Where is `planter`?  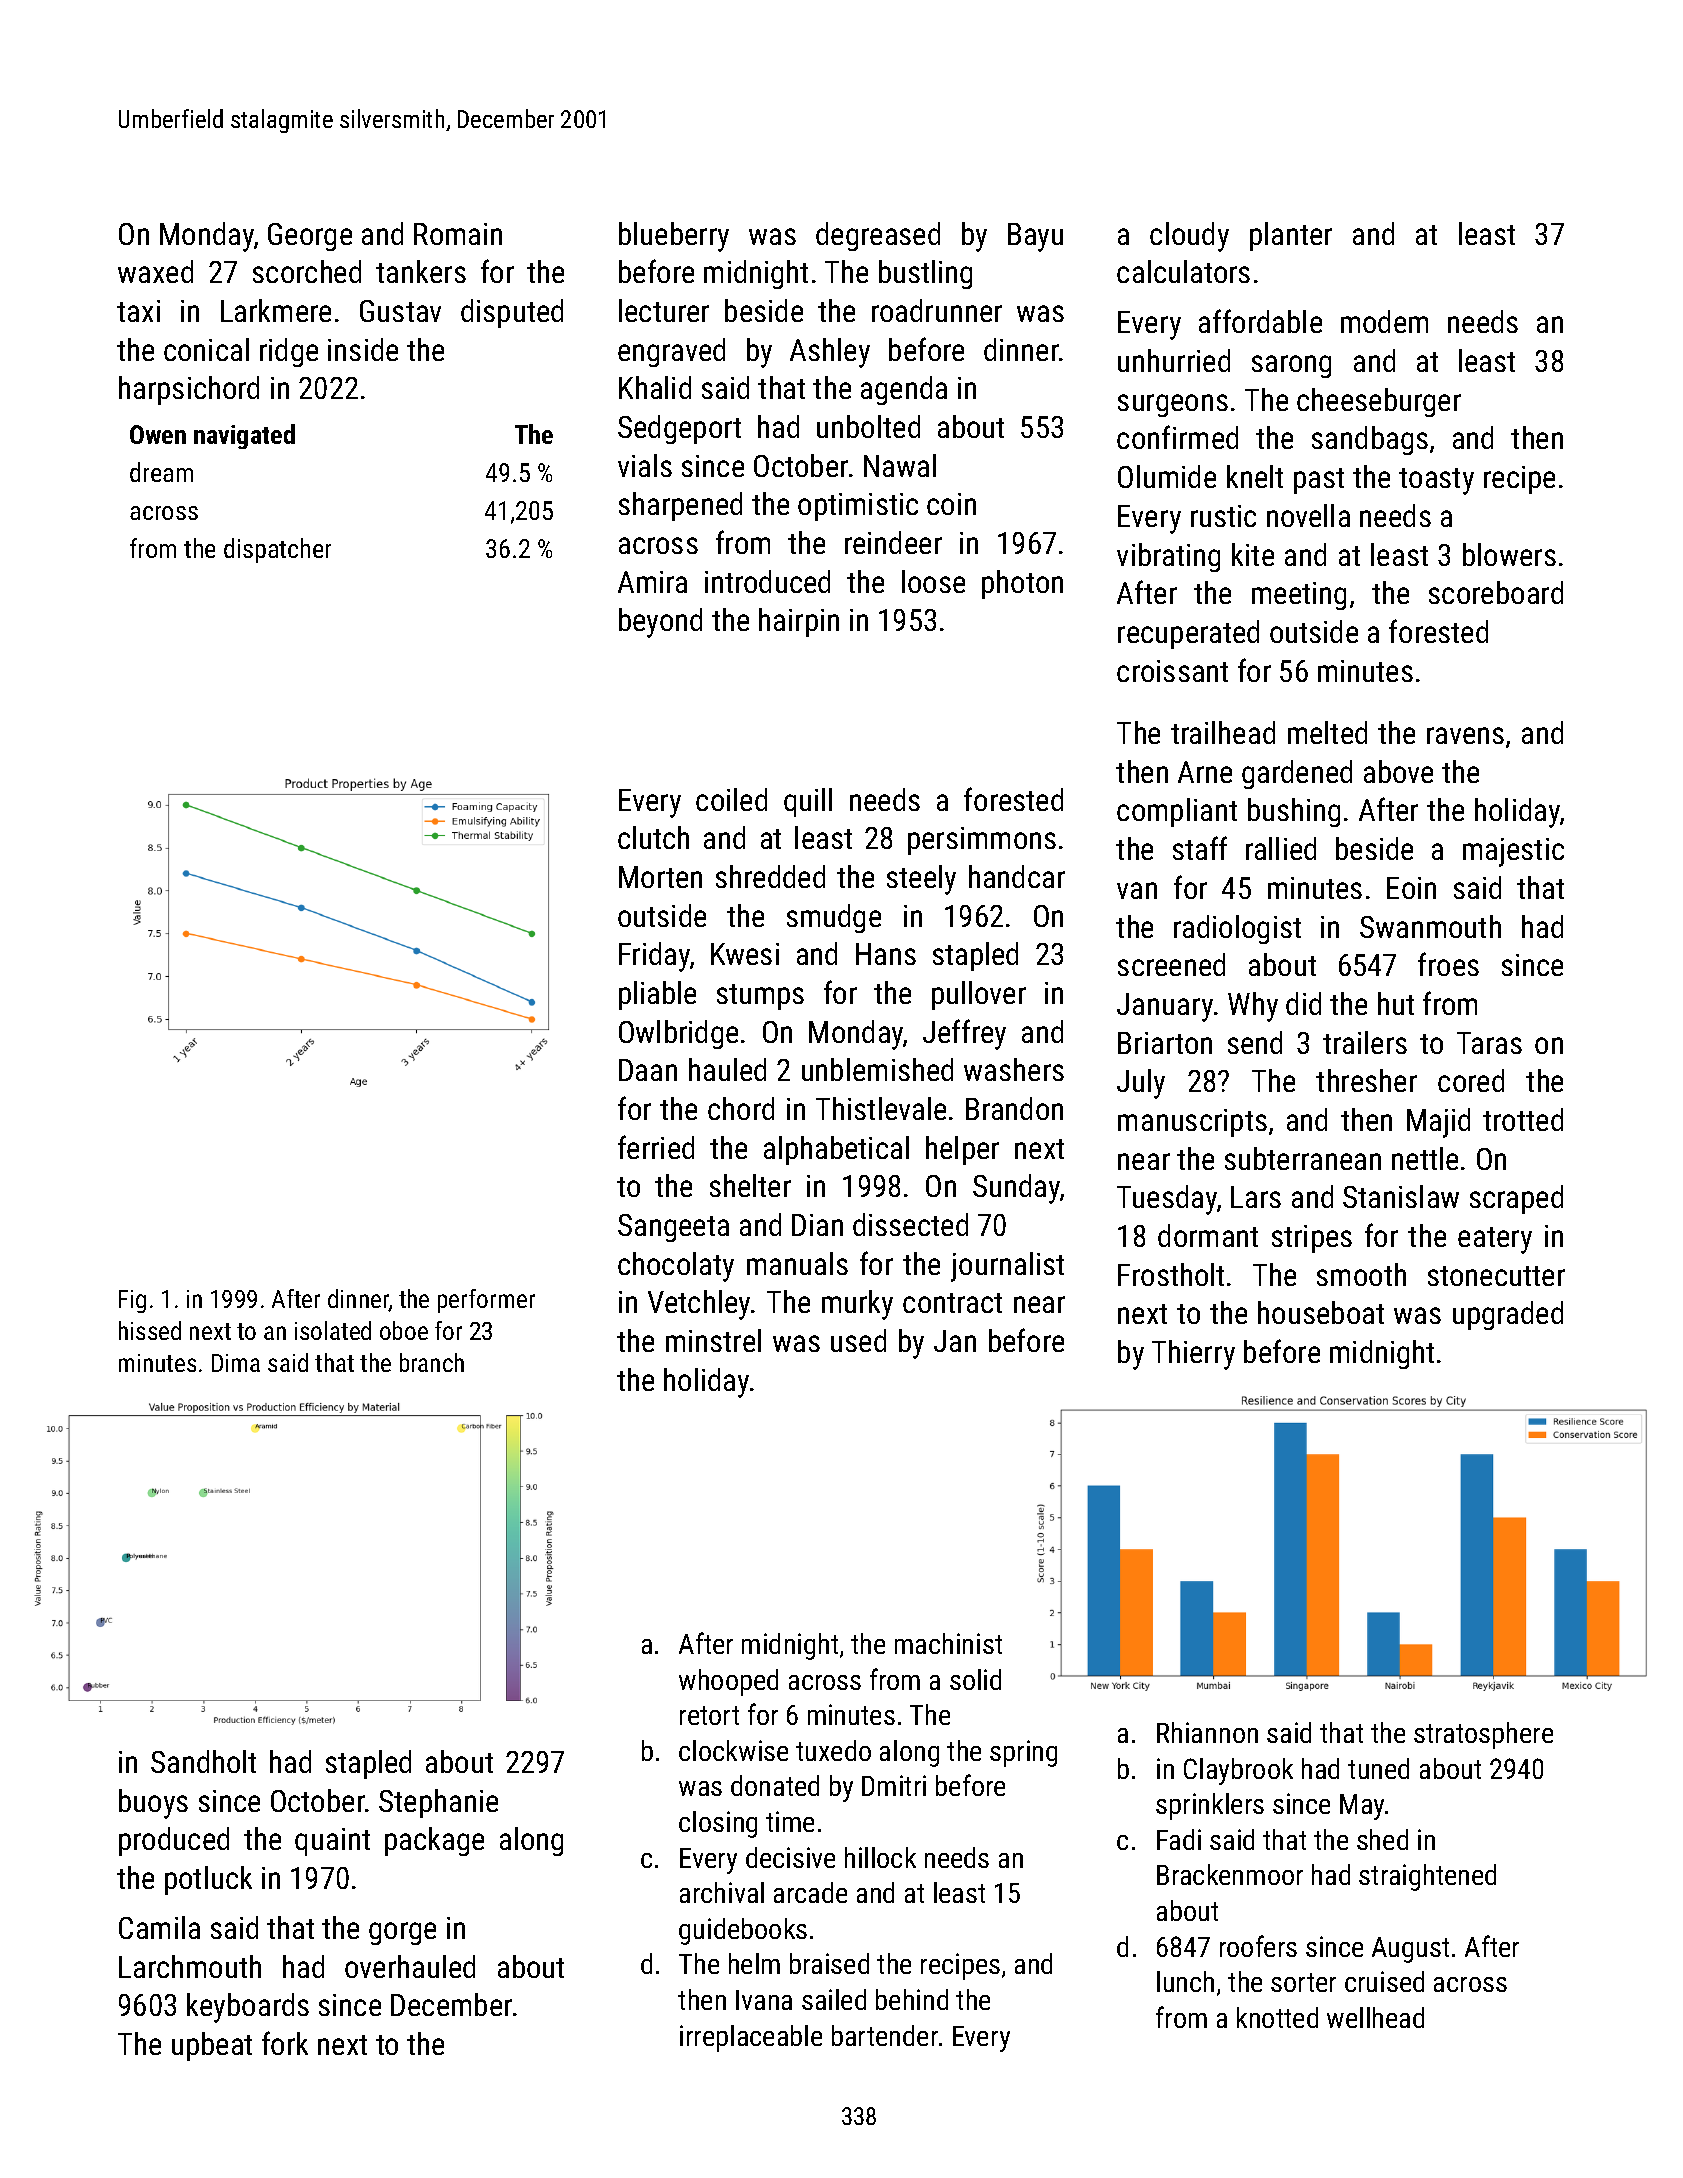 planter is located at coordinates (1291, 236).
